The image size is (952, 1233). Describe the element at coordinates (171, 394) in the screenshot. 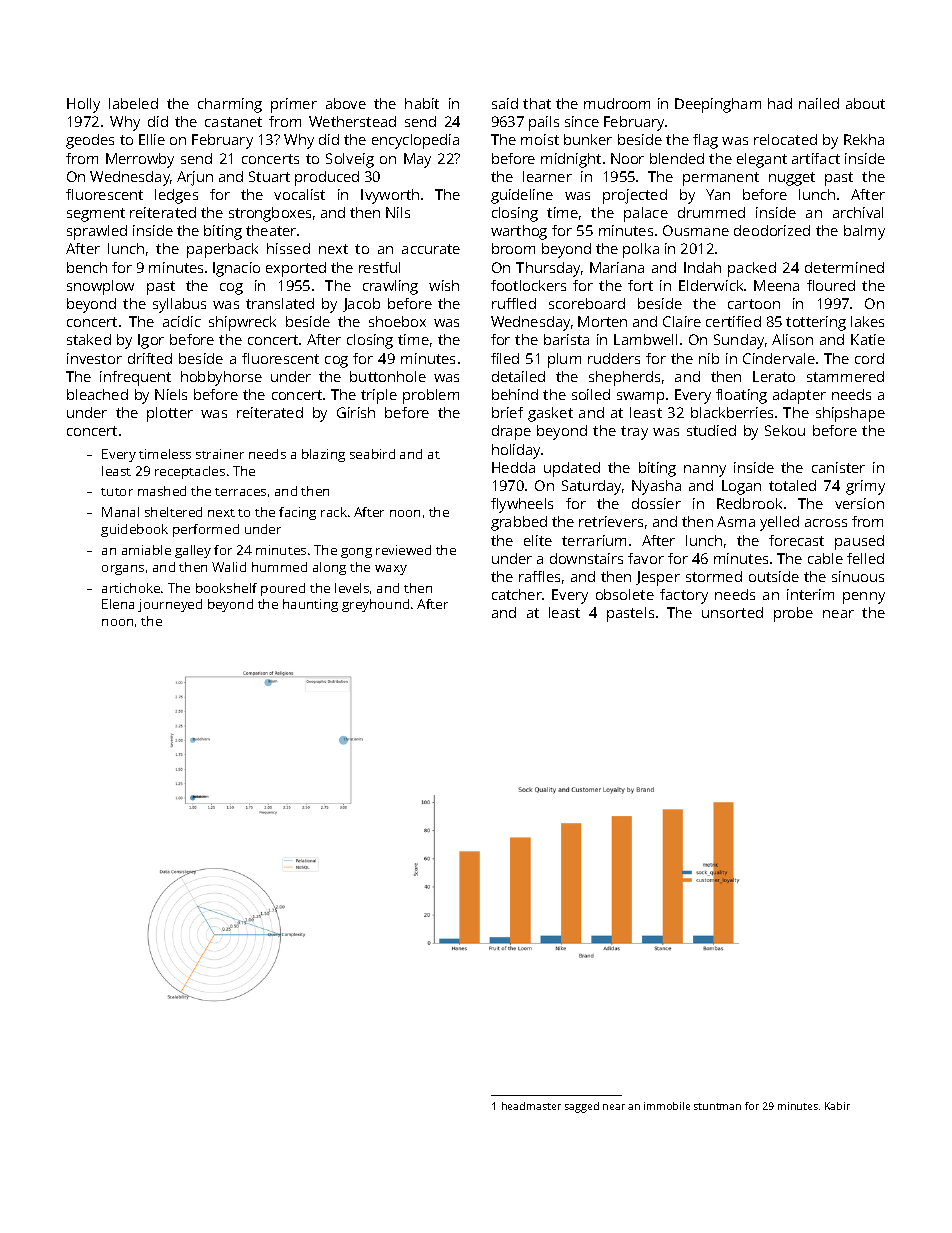

I see `Niels` at that location.
